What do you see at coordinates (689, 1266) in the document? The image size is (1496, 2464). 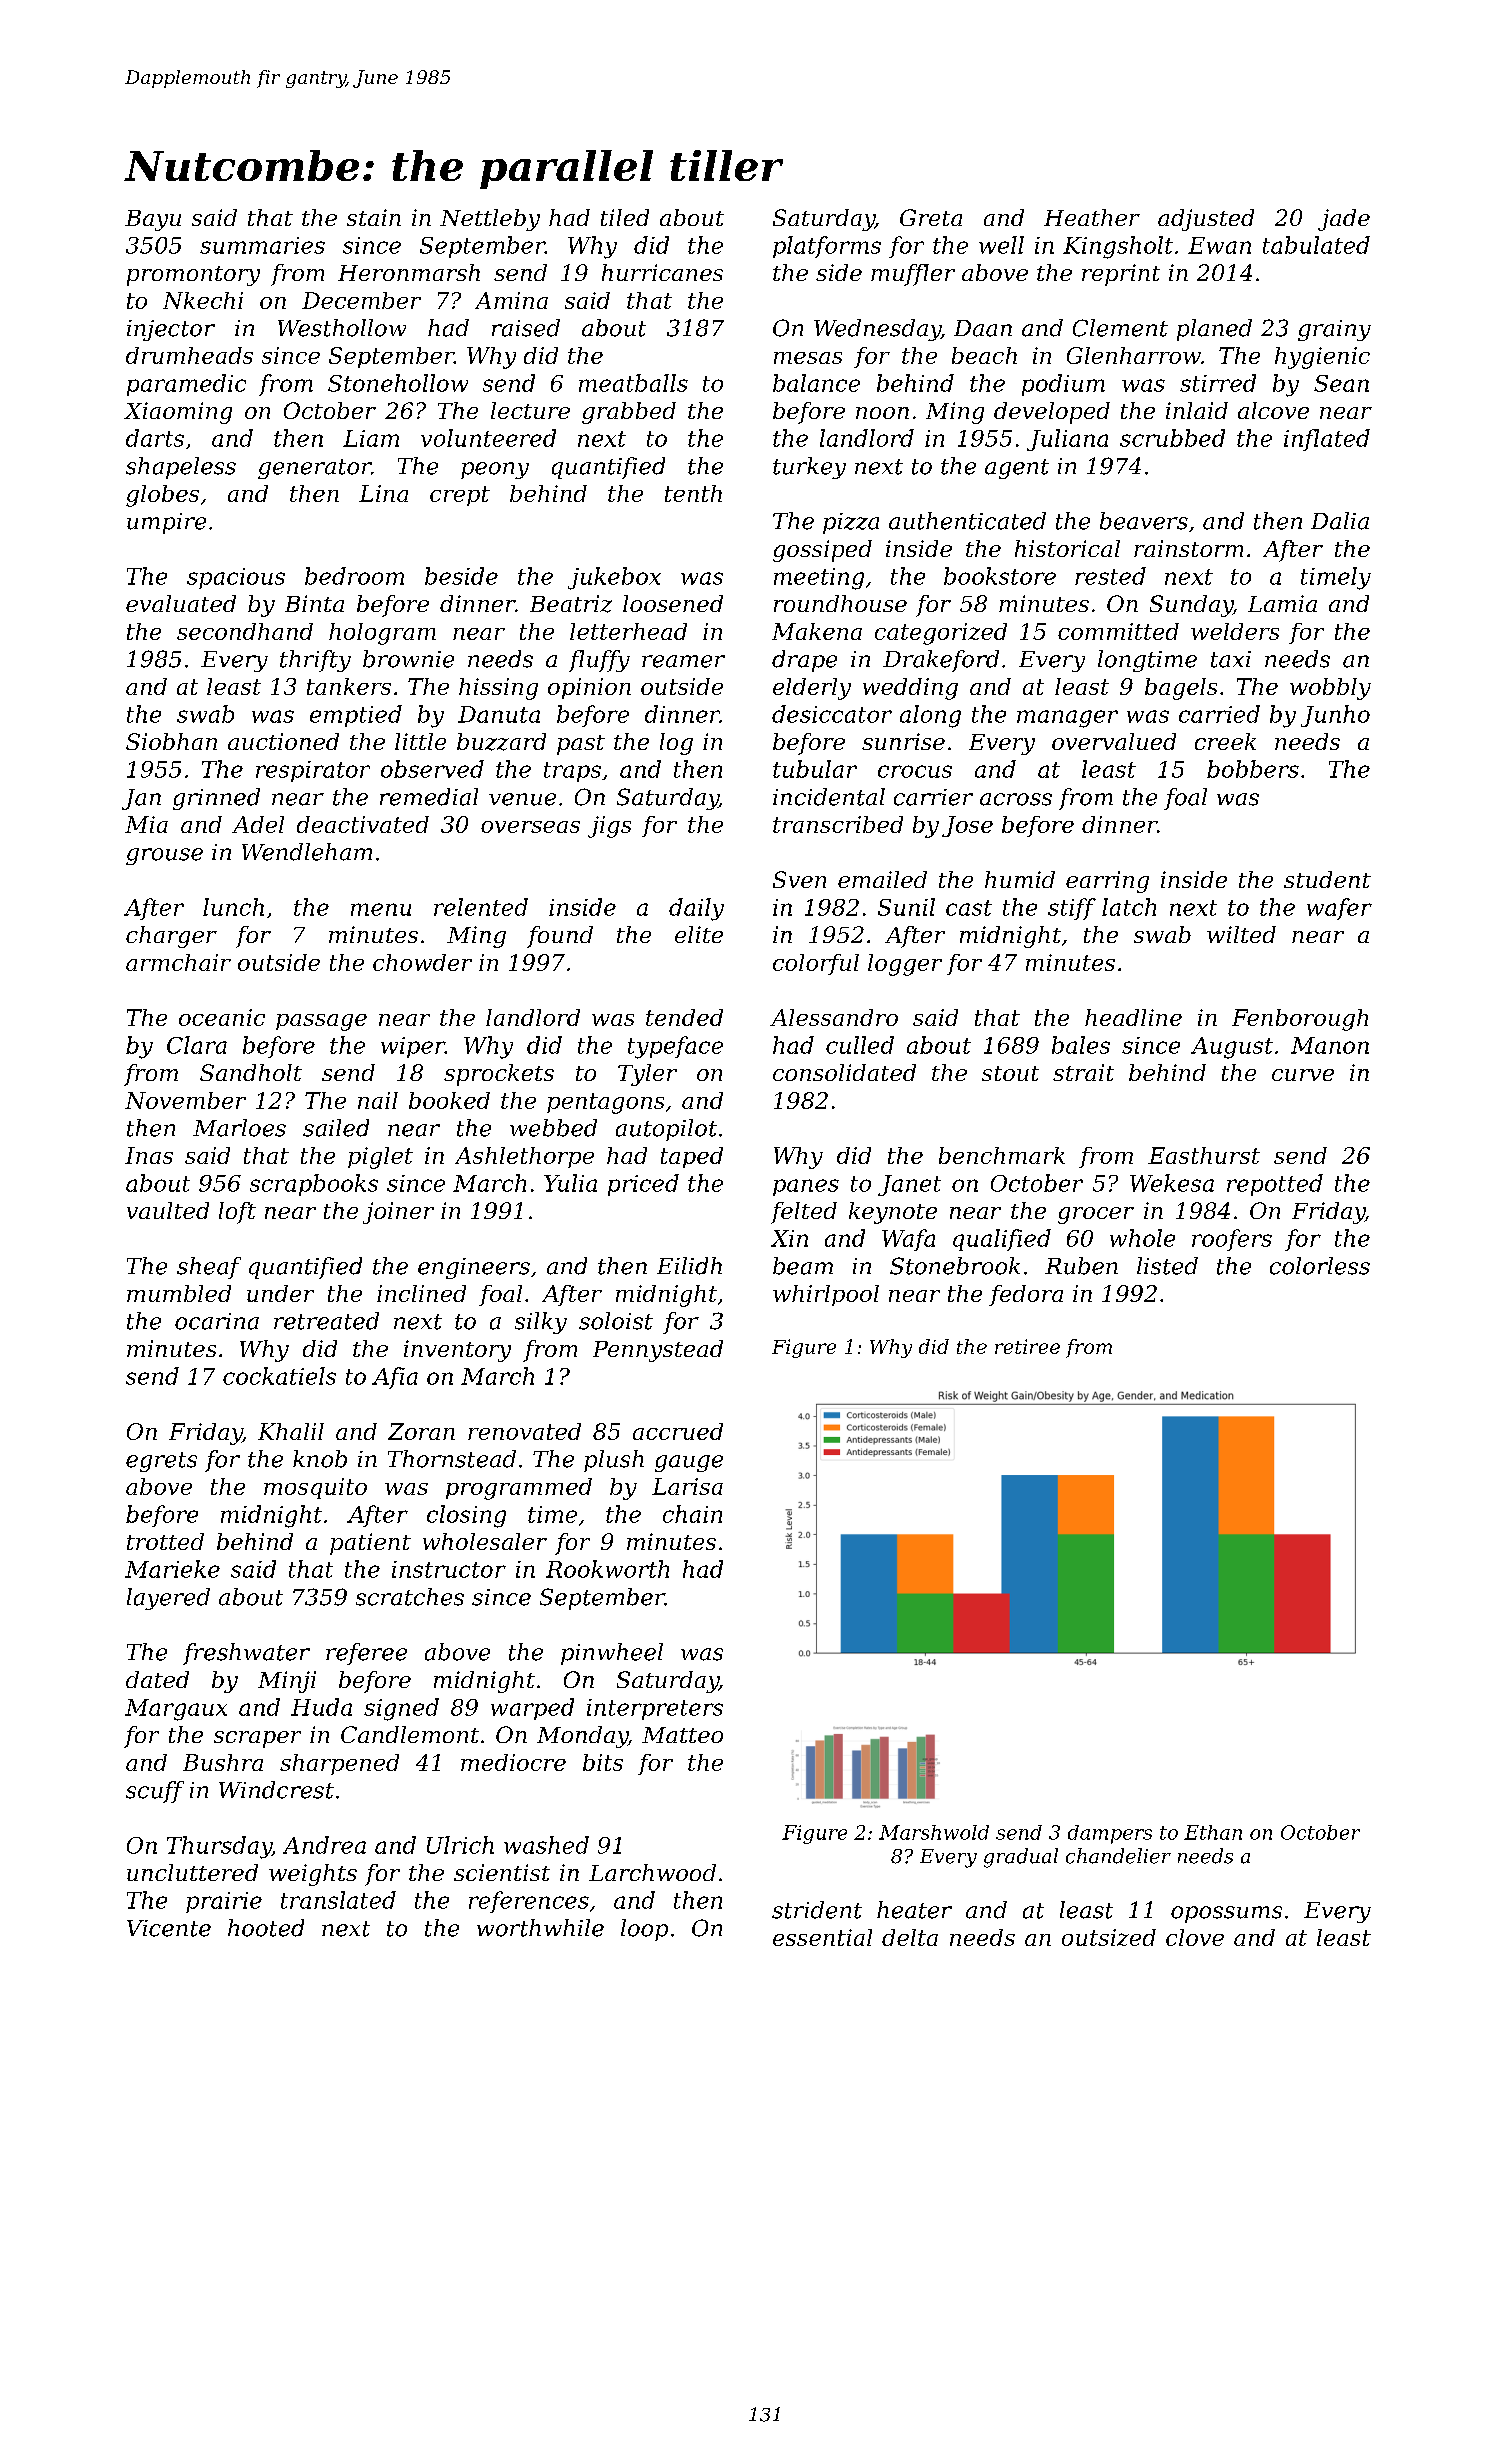 I see `Eilidh` at bounding box center [689, 1266].
